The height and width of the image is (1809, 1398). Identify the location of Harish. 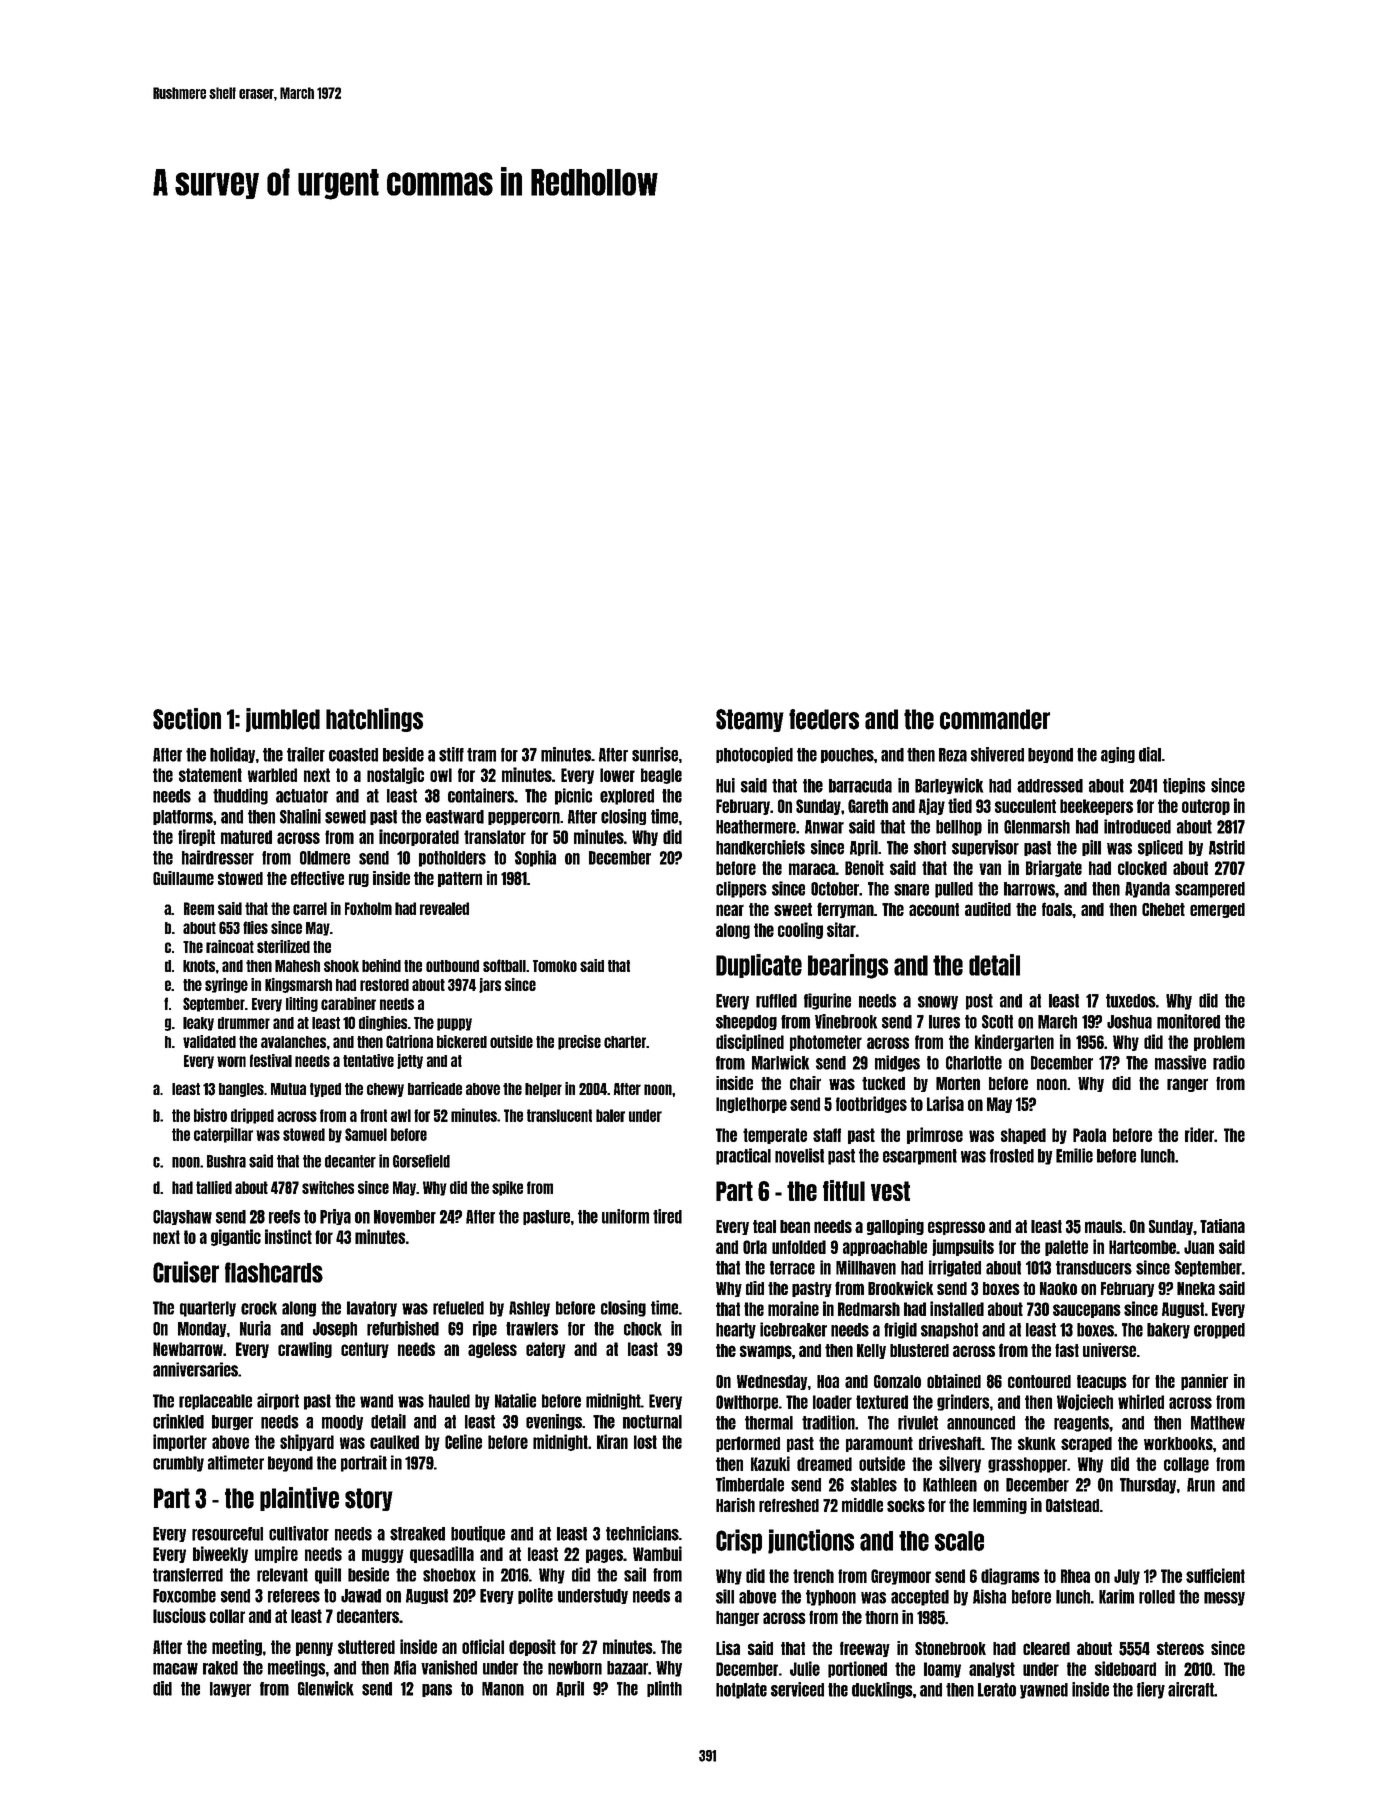
(735, 1505).
